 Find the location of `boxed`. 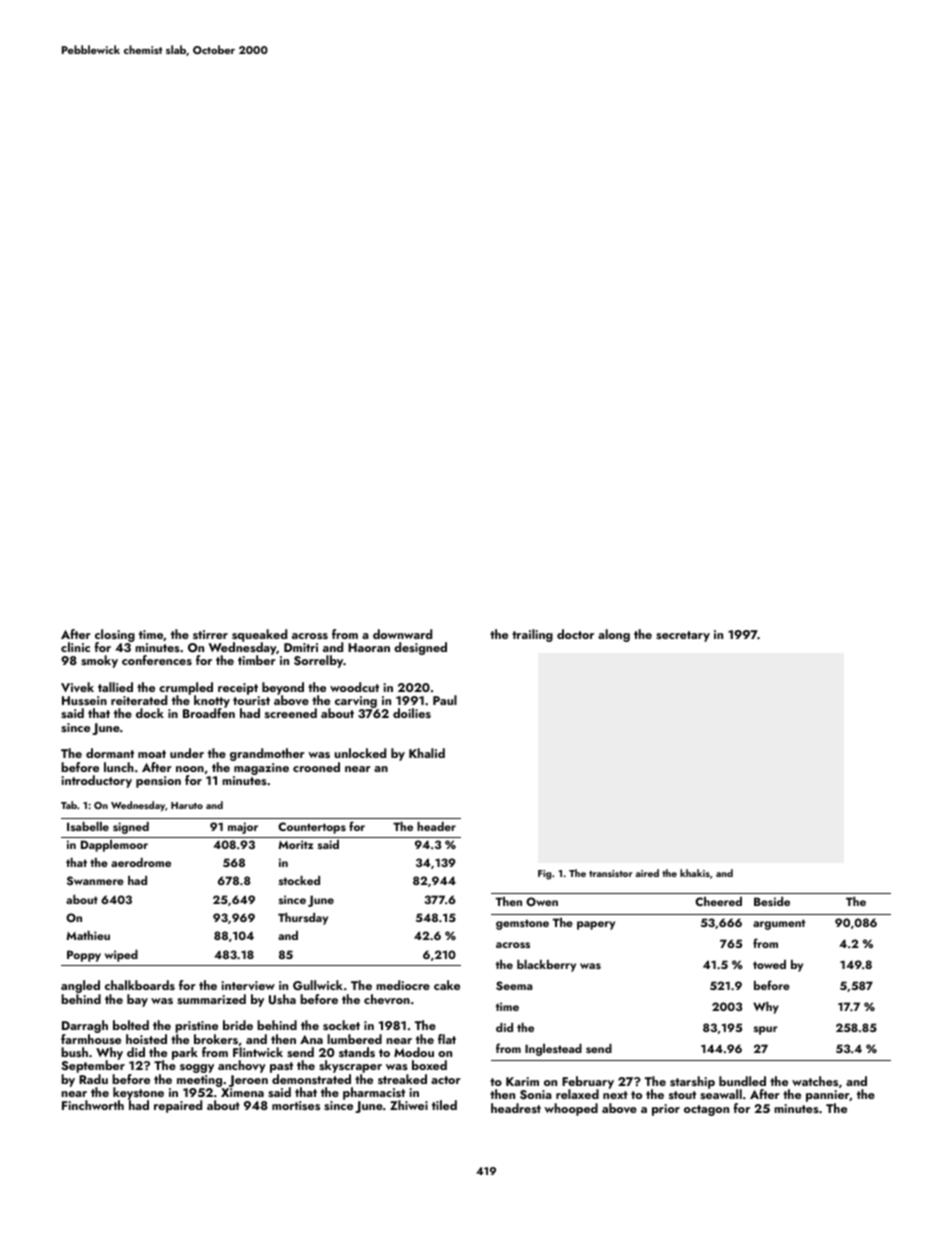

boxed is located at coordinates (429, 1065).
